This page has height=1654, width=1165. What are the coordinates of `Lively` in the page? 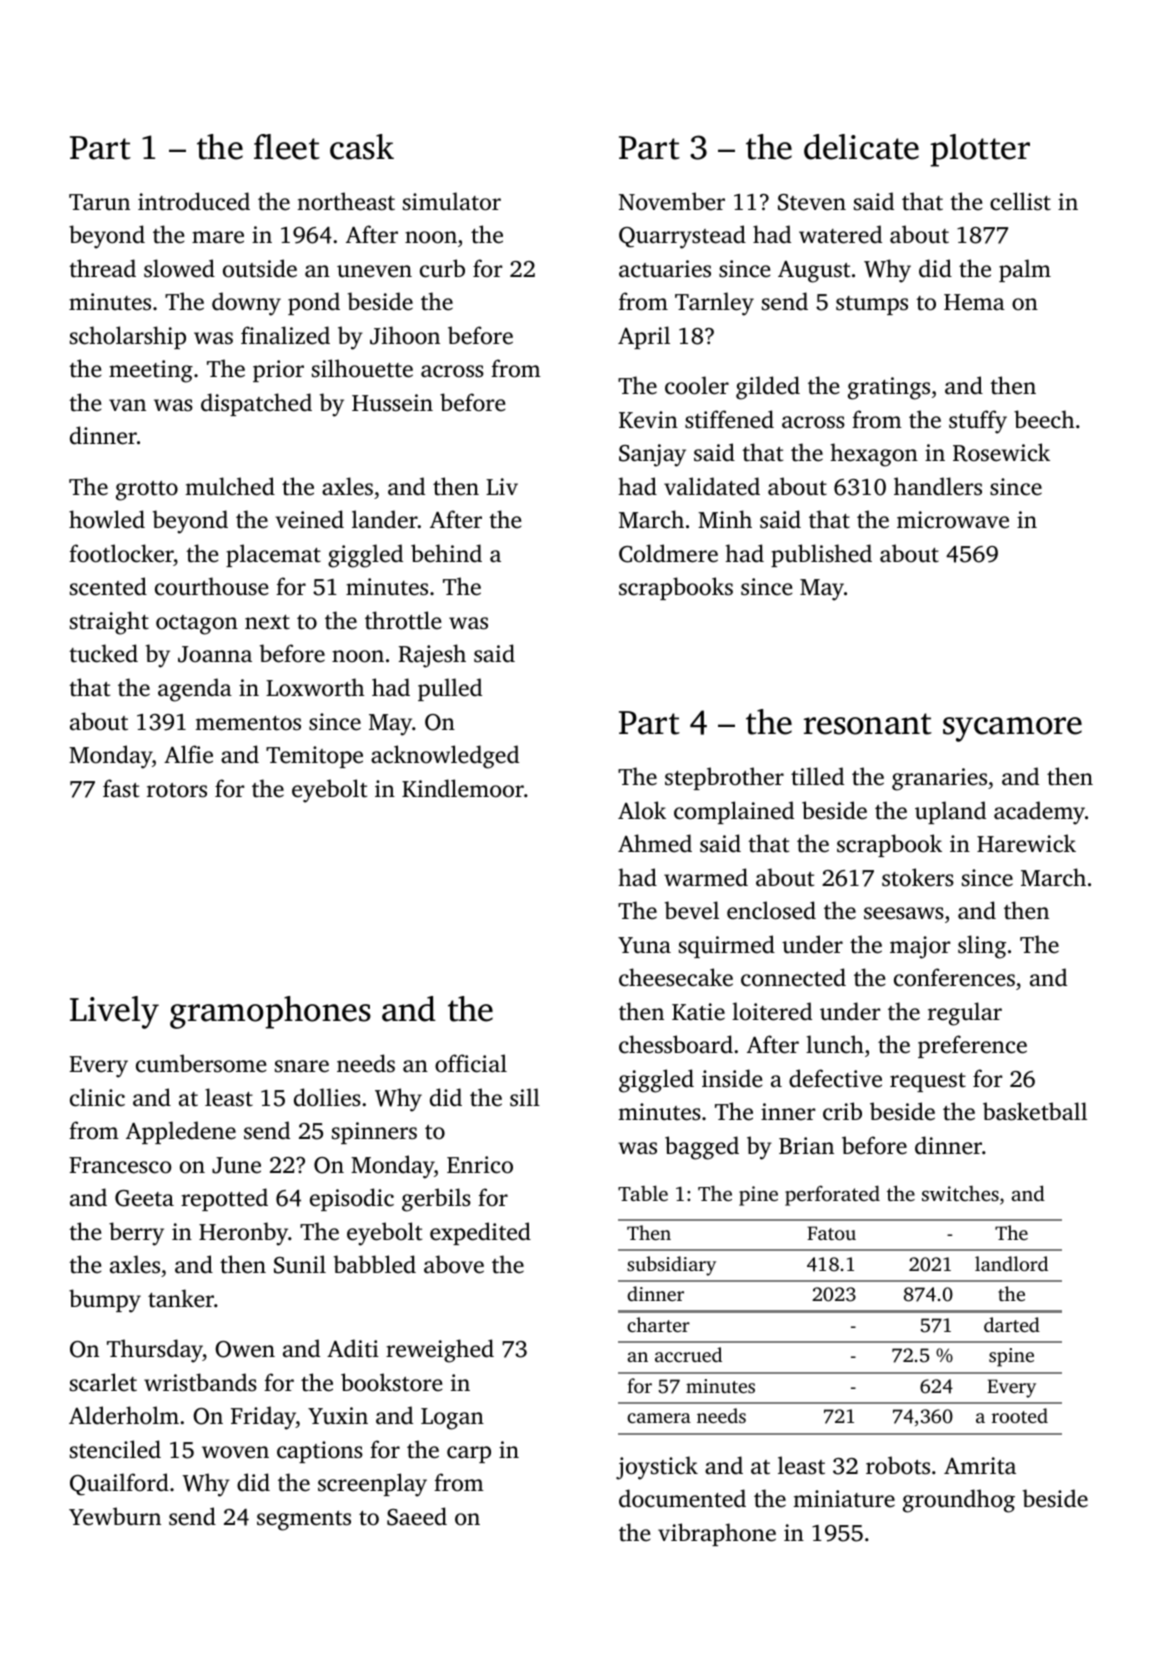 It's located at (114, 1012).
